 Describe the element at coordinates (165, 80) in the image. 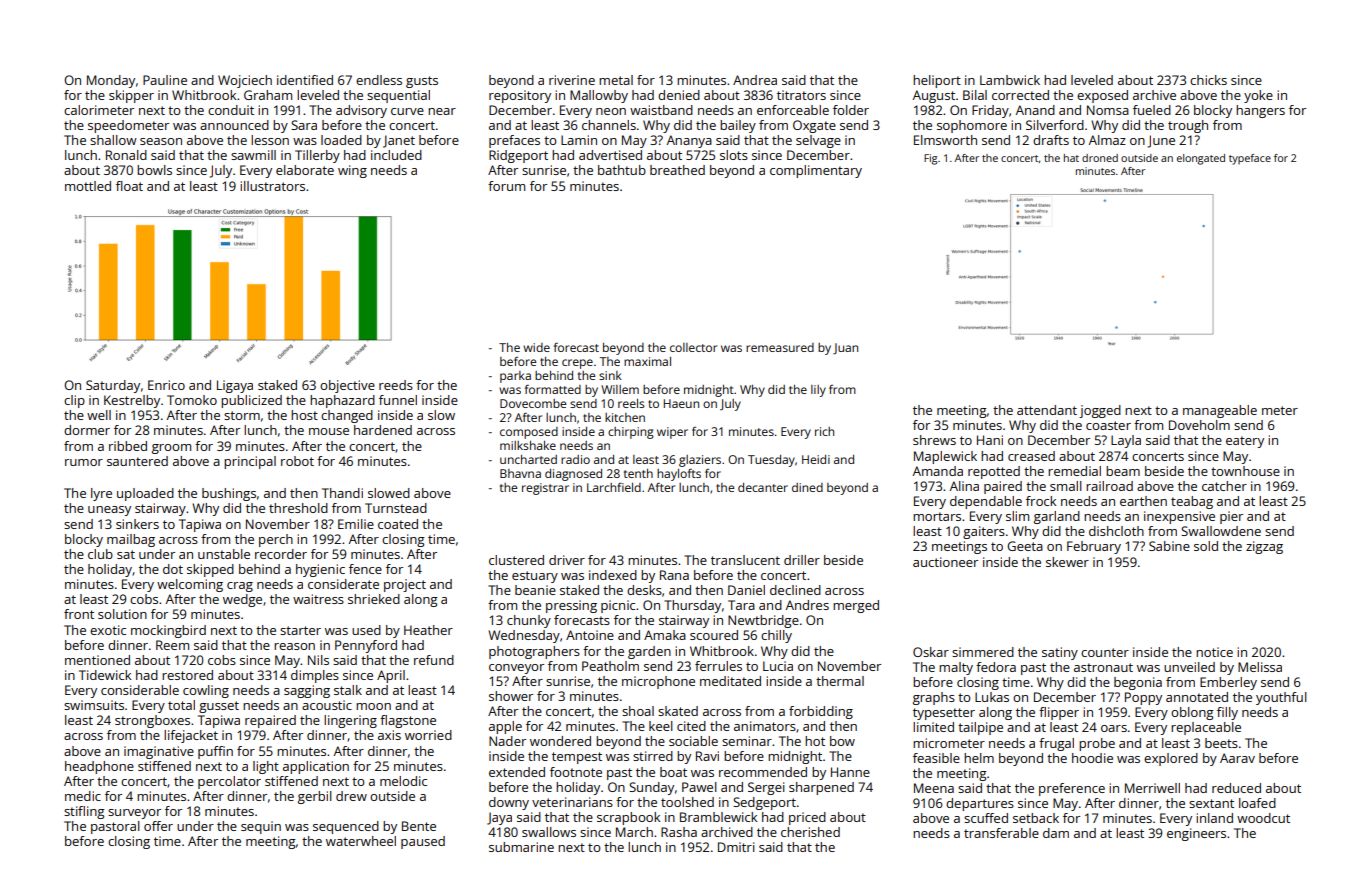

I see `Pauline` at that location.
